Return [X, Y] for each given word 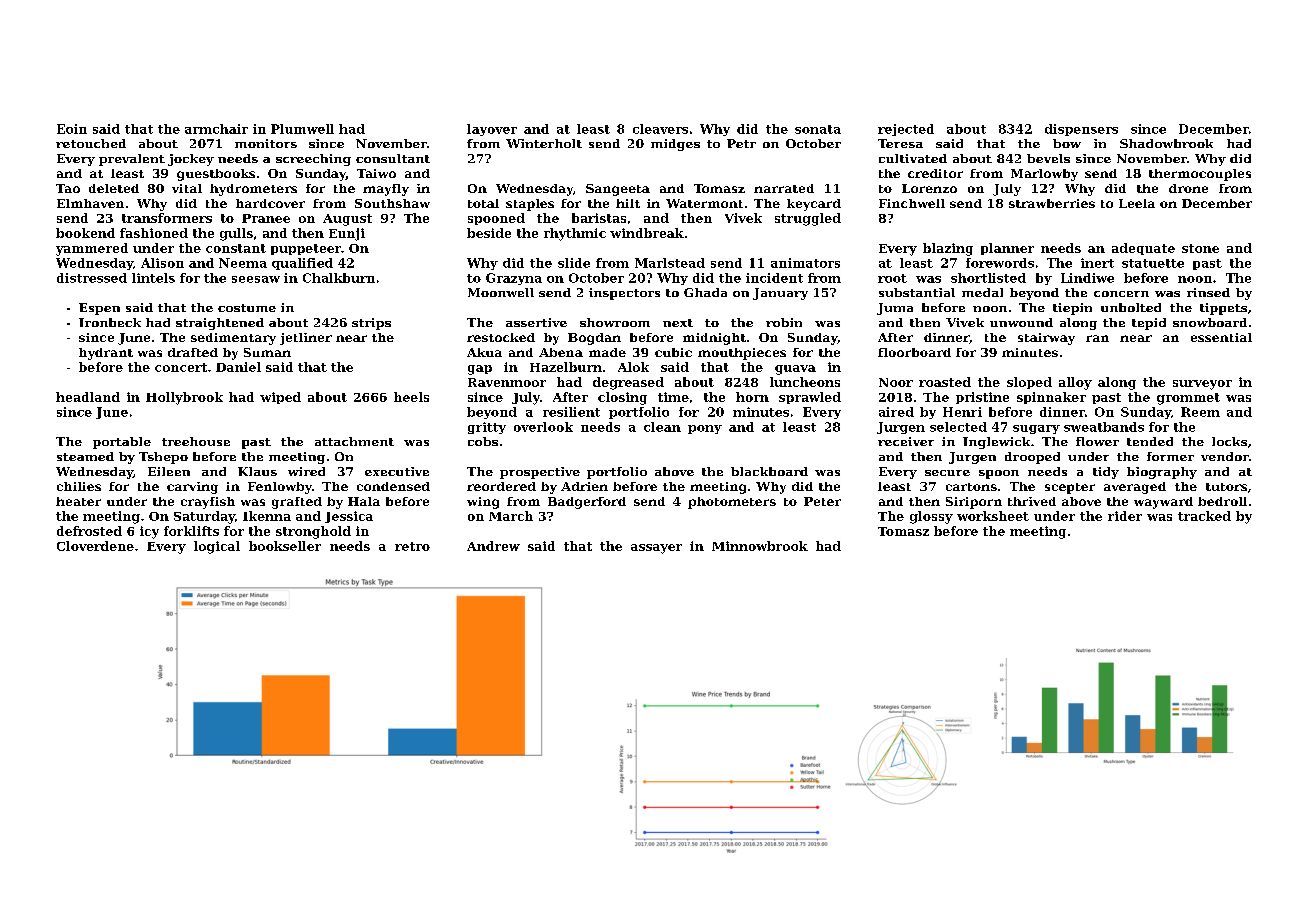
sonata [818, 129]
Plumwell [302, 129]
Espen [99, 309]
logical [217, 547]
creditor [935, 173]
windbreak [647, 233]
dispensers [1081, 130]
